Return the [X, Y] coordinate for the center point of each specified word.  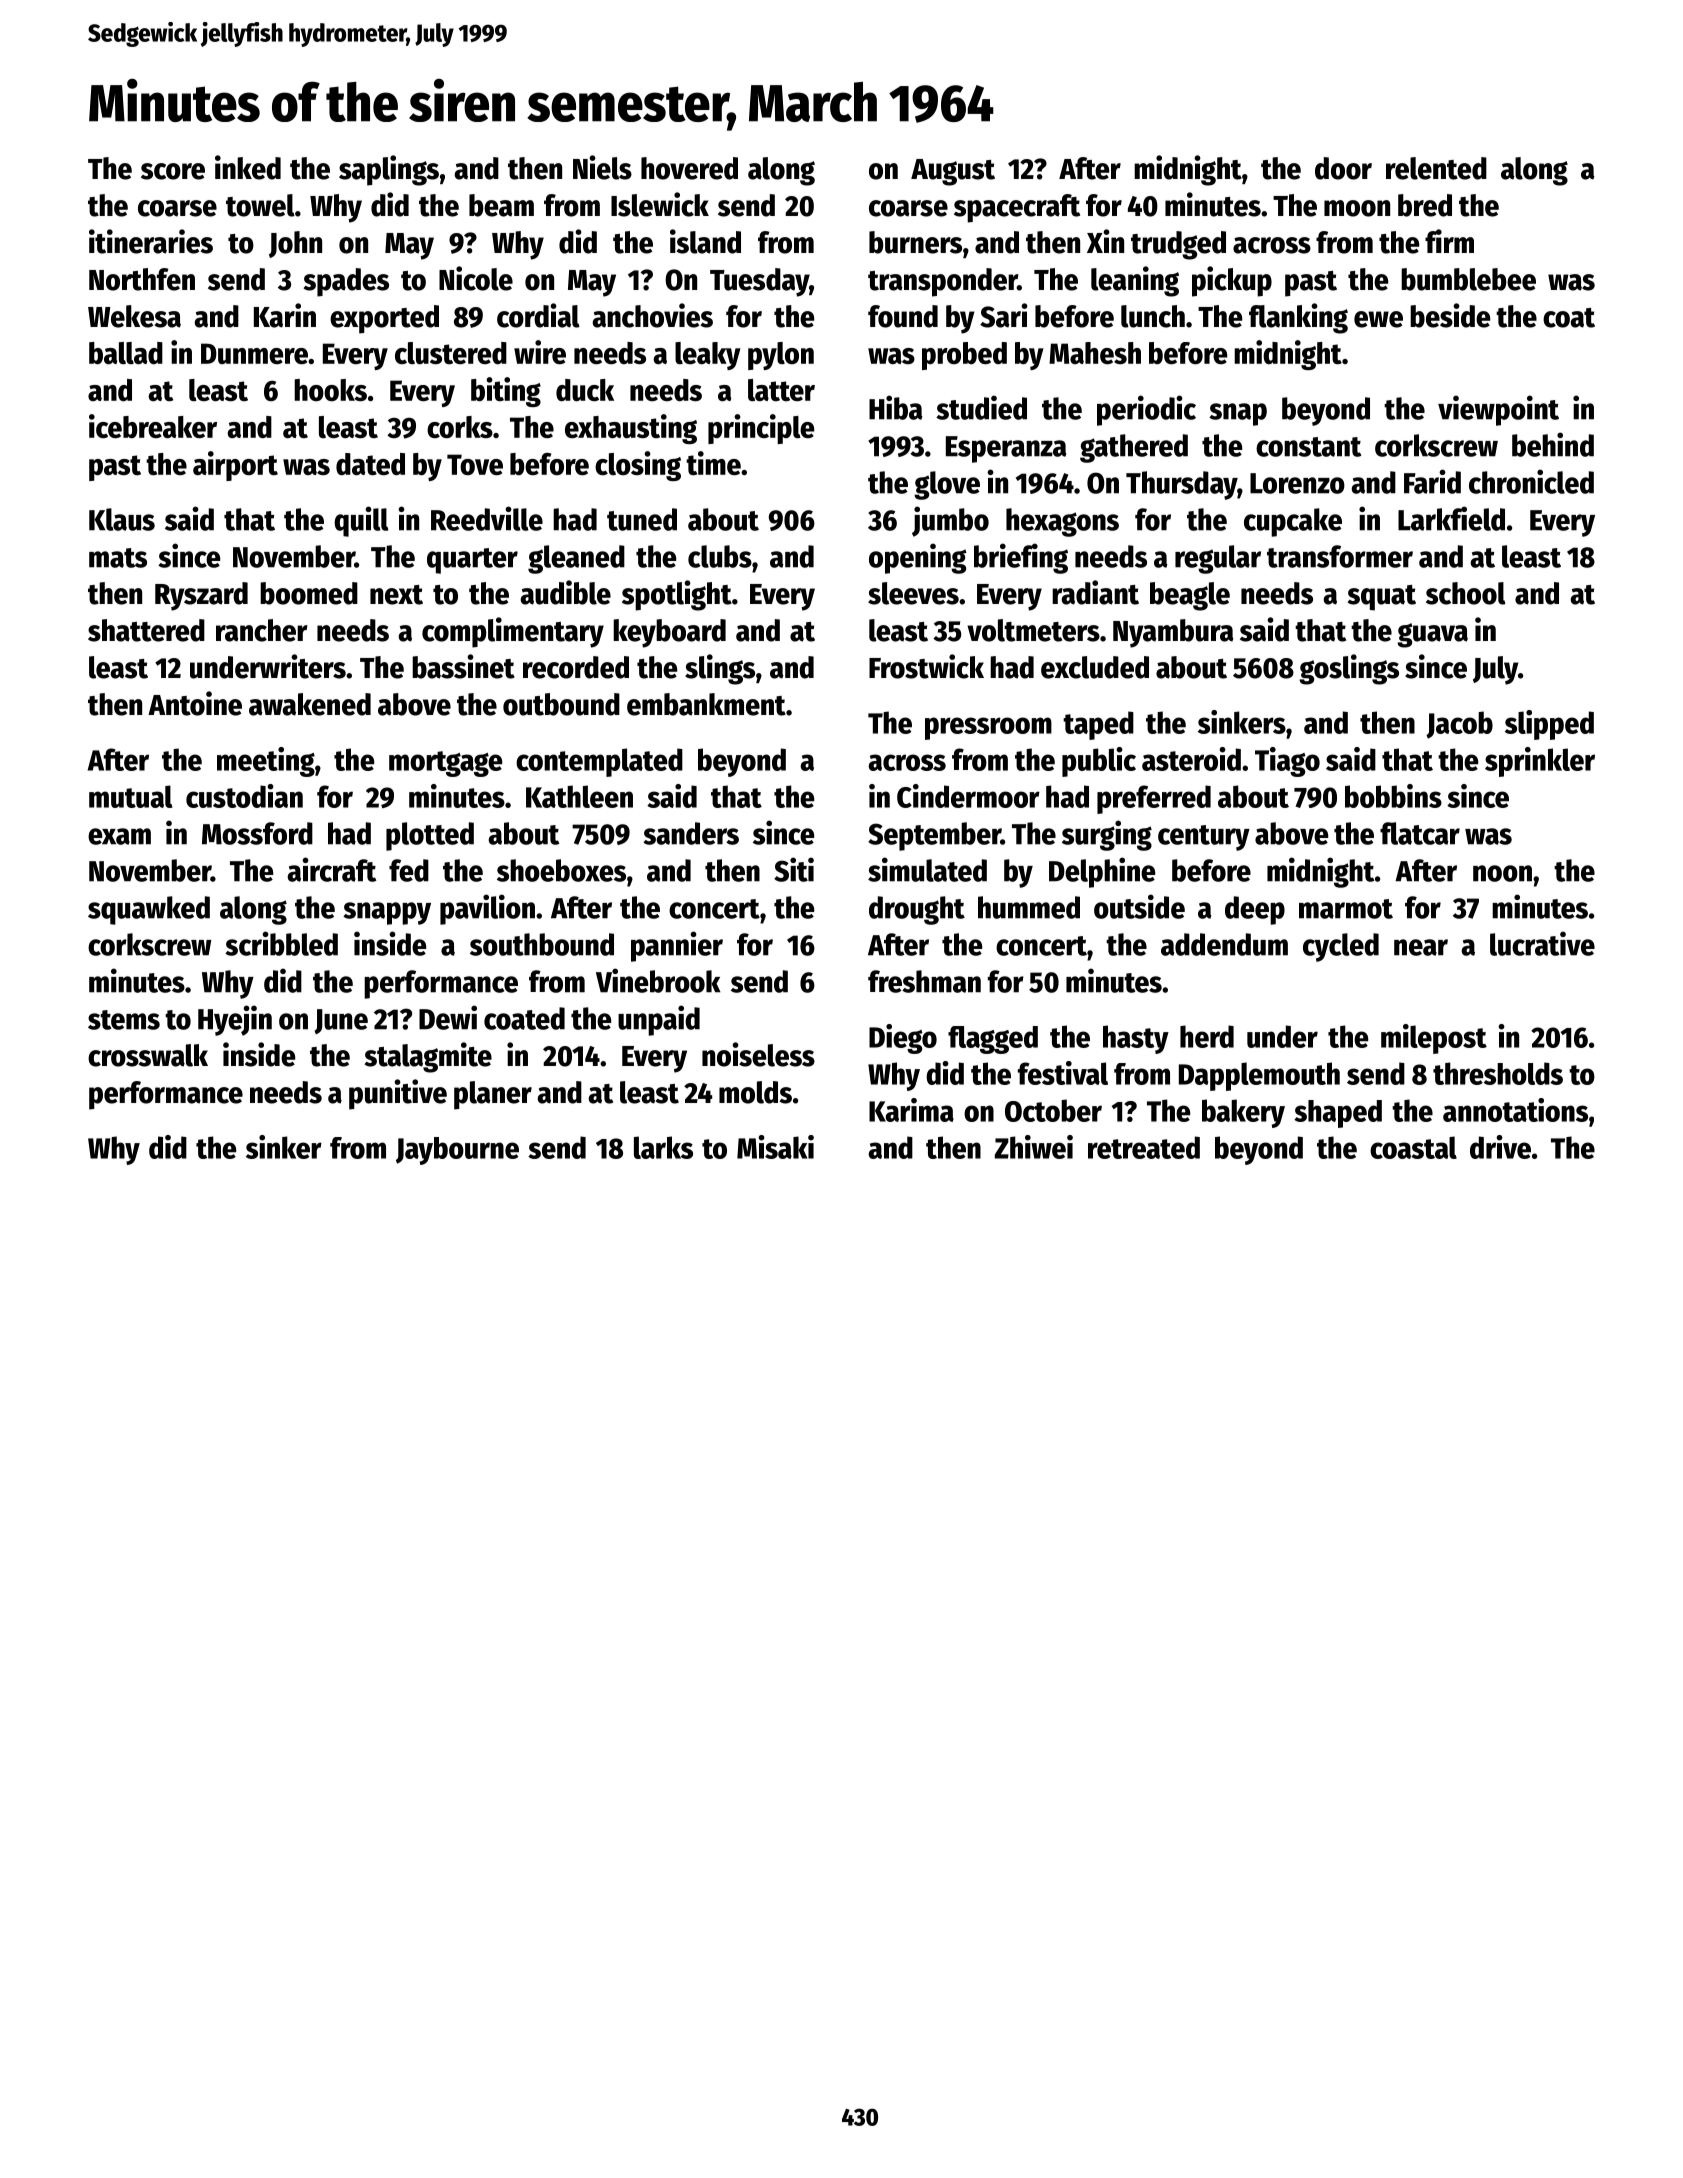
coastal [1413, 1147]
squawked [149, 910]
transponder [943, 282]
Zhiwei [1034, 1147]
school [1466, 593]
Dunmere [254, 353]
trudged [1178, 245]
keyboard [669, 633]
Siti [794, 869]
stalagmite [428, 1057]
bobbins [1393, 796]
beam [501, 205]
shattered [146, 630]
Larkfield [1451, 518]
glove [947, 485]
